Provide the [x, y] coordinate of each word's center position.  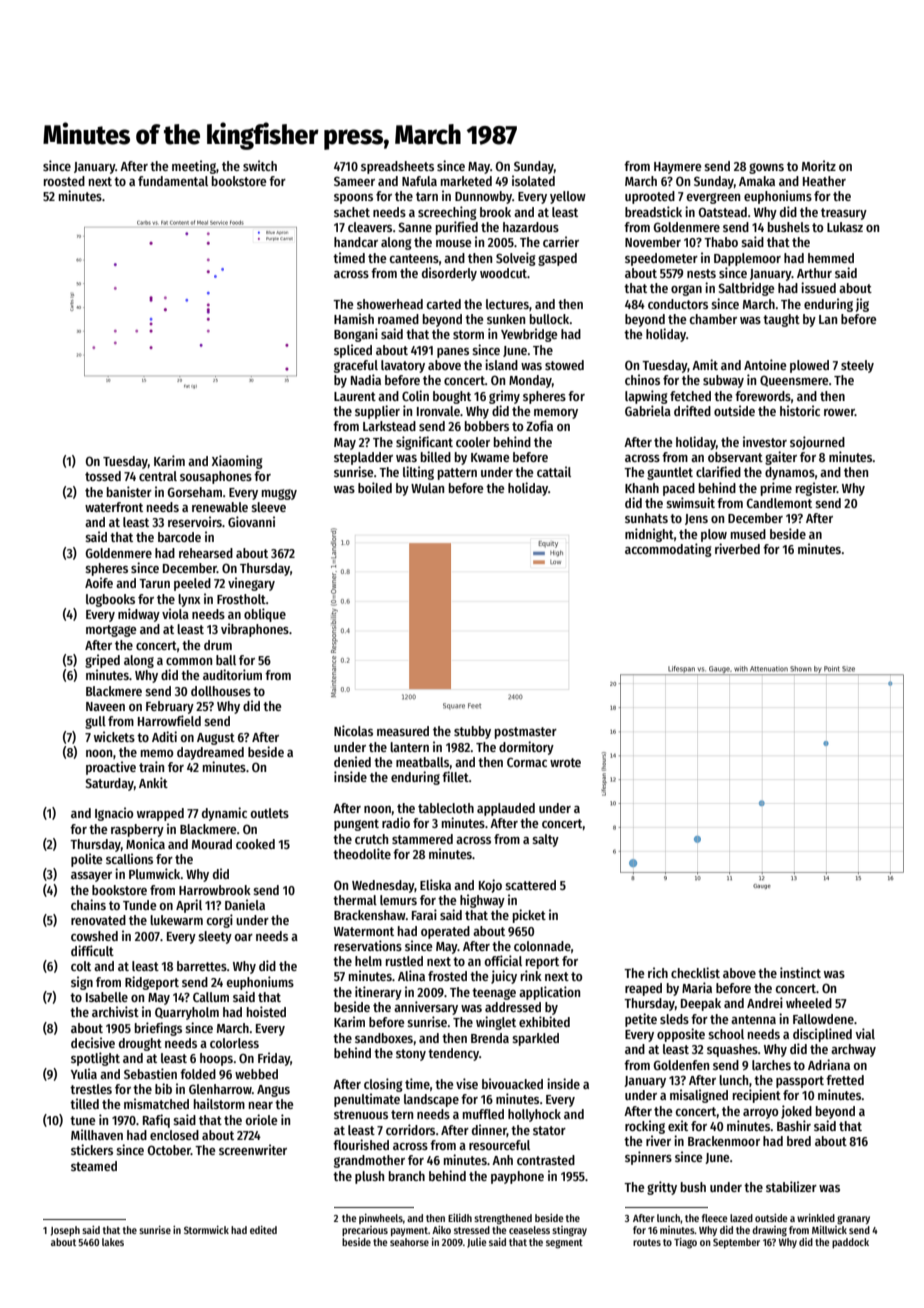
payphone [517, 1177]
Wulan [427, 488]
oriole [261, 1119]
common [189, 661]
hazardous [531, 227]
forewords [763, 396]
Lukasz [845, 227]
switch [260, 165]
